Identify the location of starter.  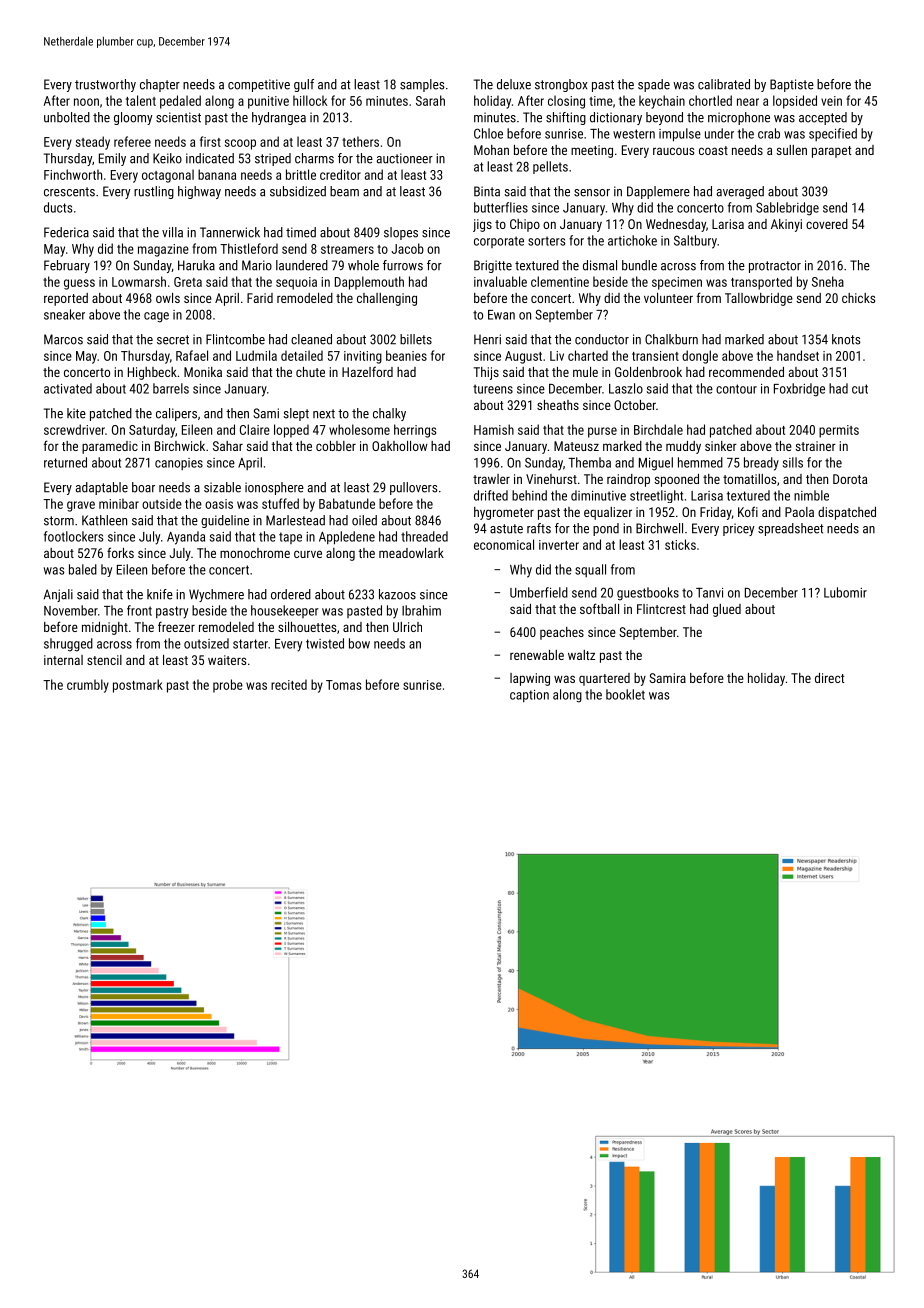
(250, 644).
